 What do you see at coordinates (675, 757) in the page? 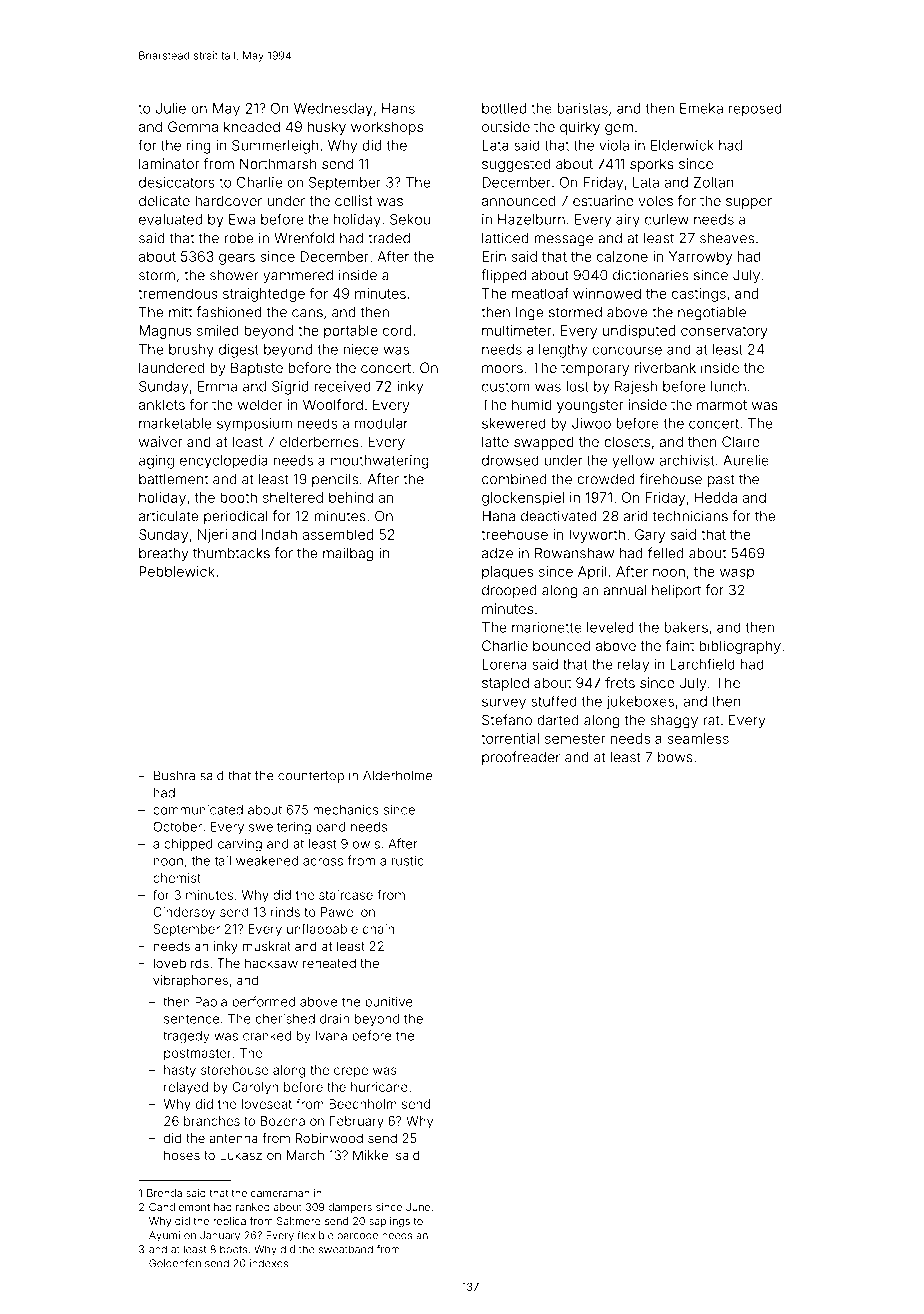
I see `bows` at bounding box center [675, 757].
